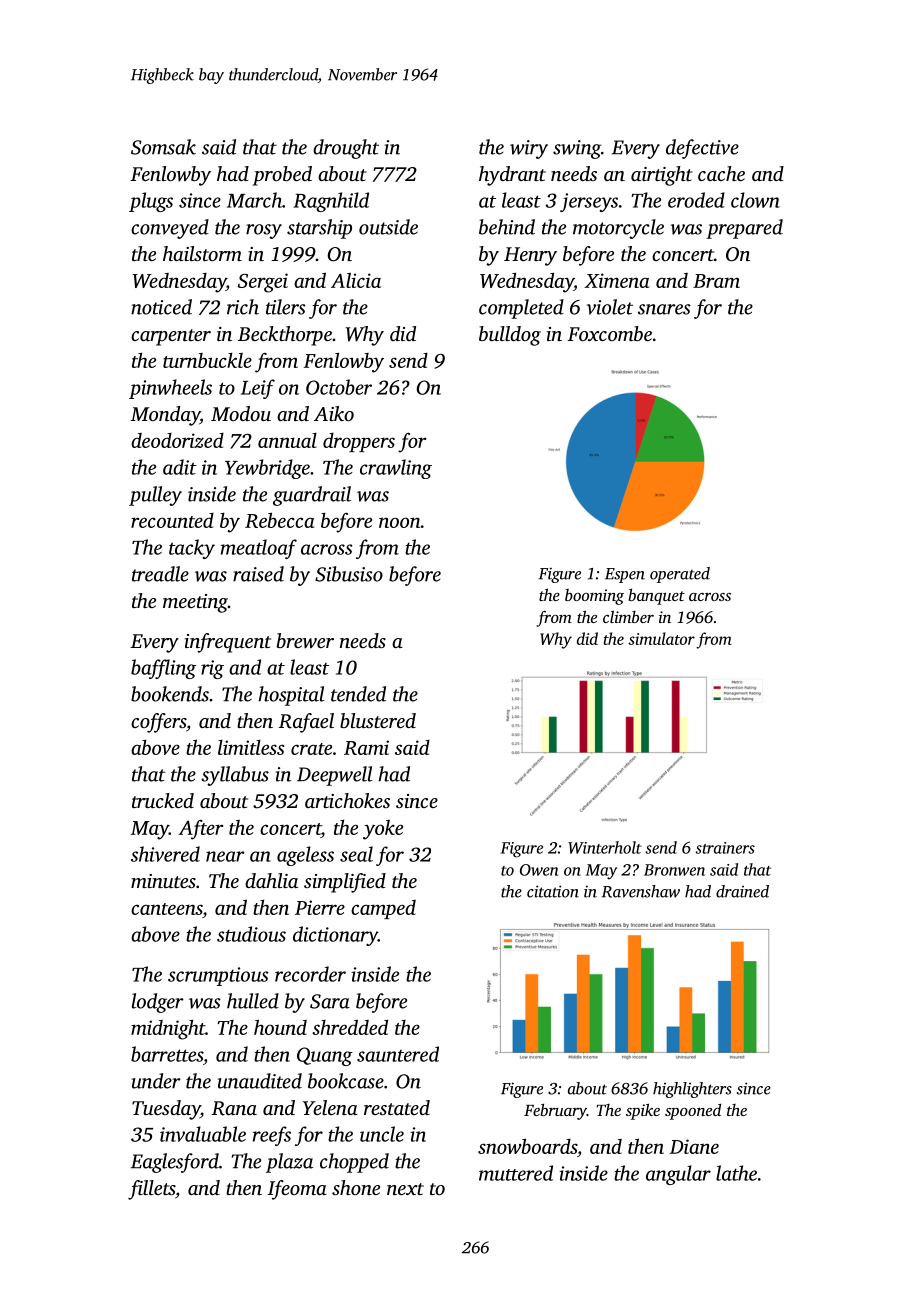 The width and height of the image is (924, 1311). I want to click on Ravenshaw, so click(641, 891).
